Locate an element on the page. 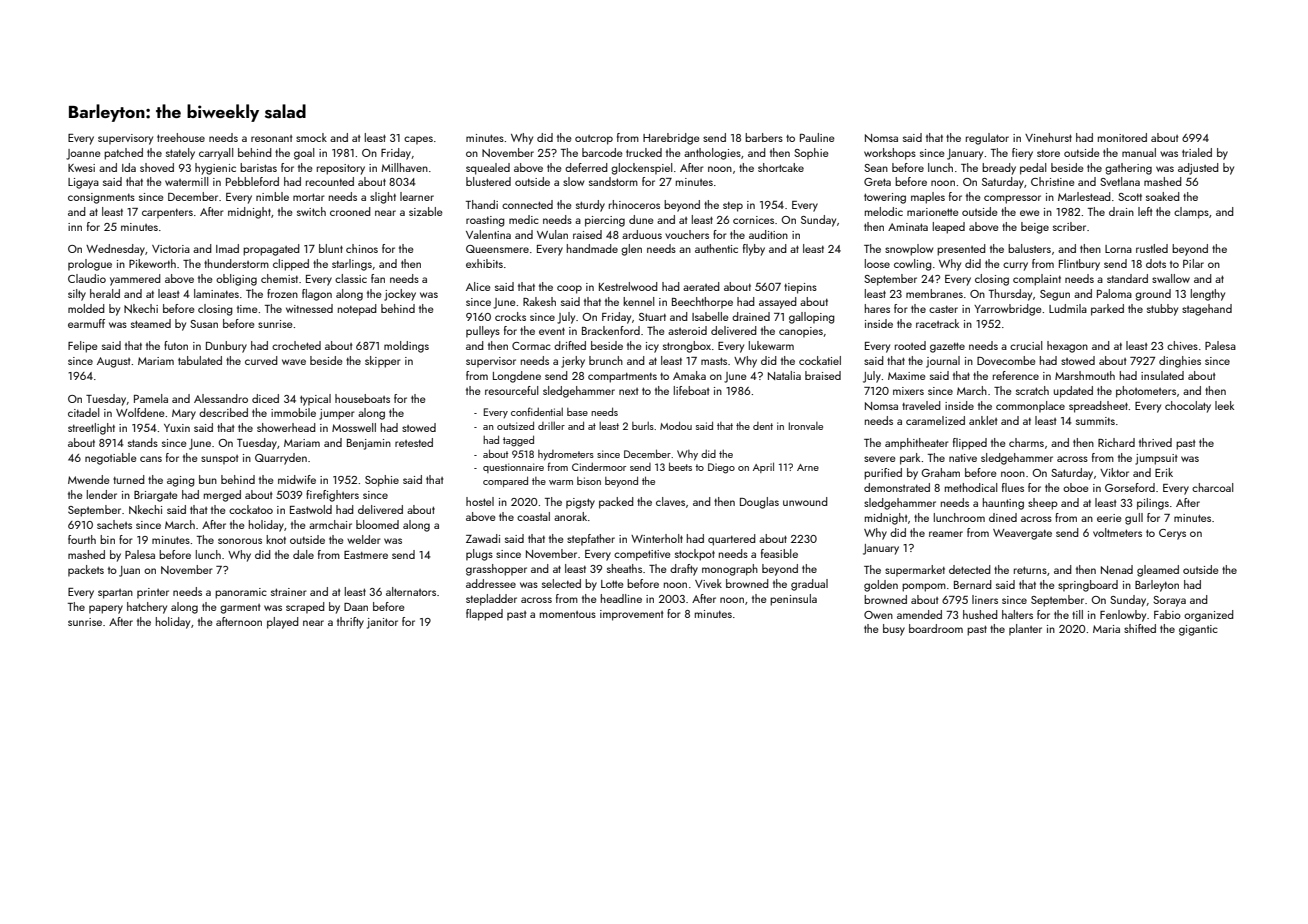 Image resolution: width=1308 pixels, height=924 pixels. Juan is located at coordinates (129, 571).
